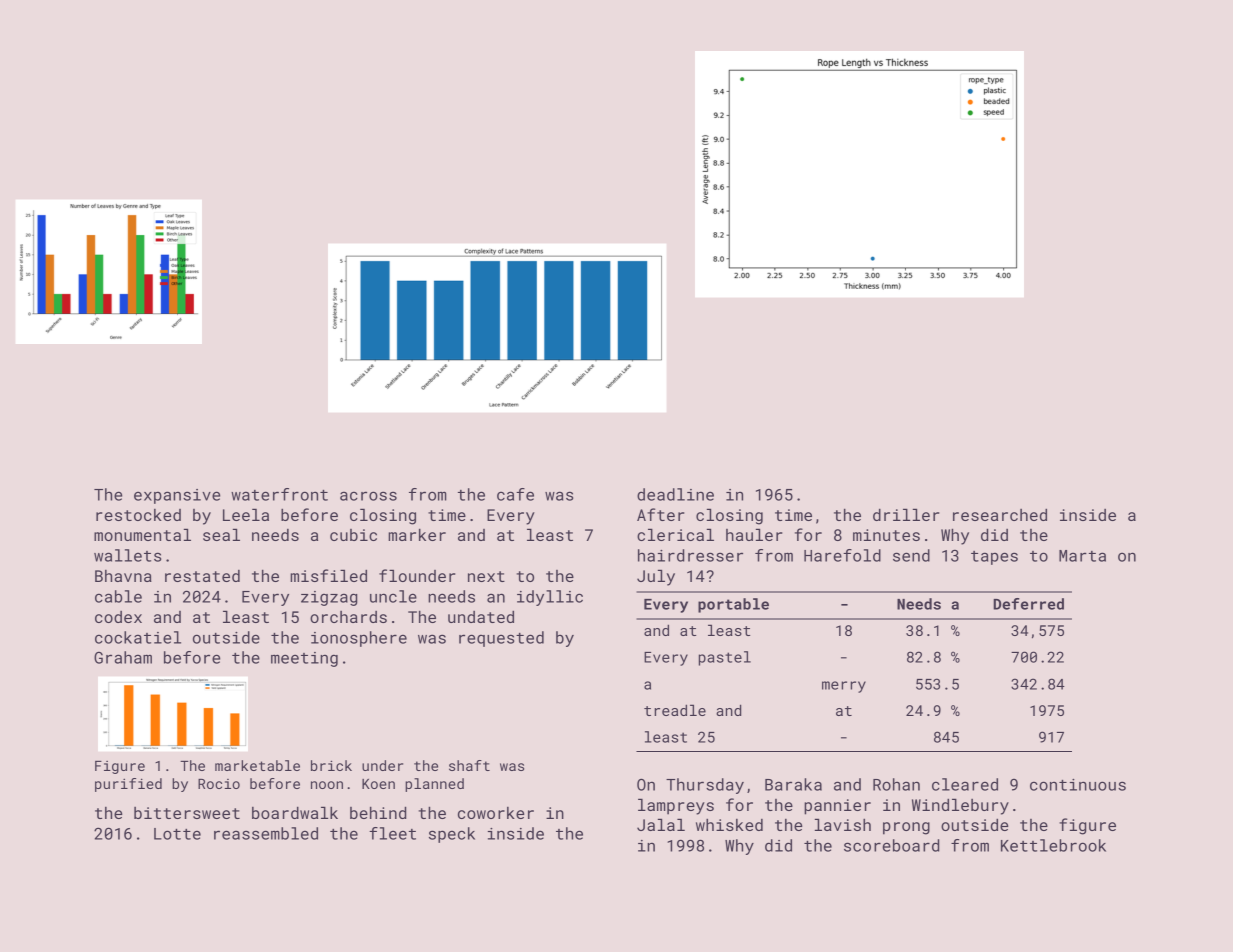 This document has width=1233, height=952. What do you see at coordinates (675, 534) in the document?
I see `clerical` at bounding box center [675, 534].
